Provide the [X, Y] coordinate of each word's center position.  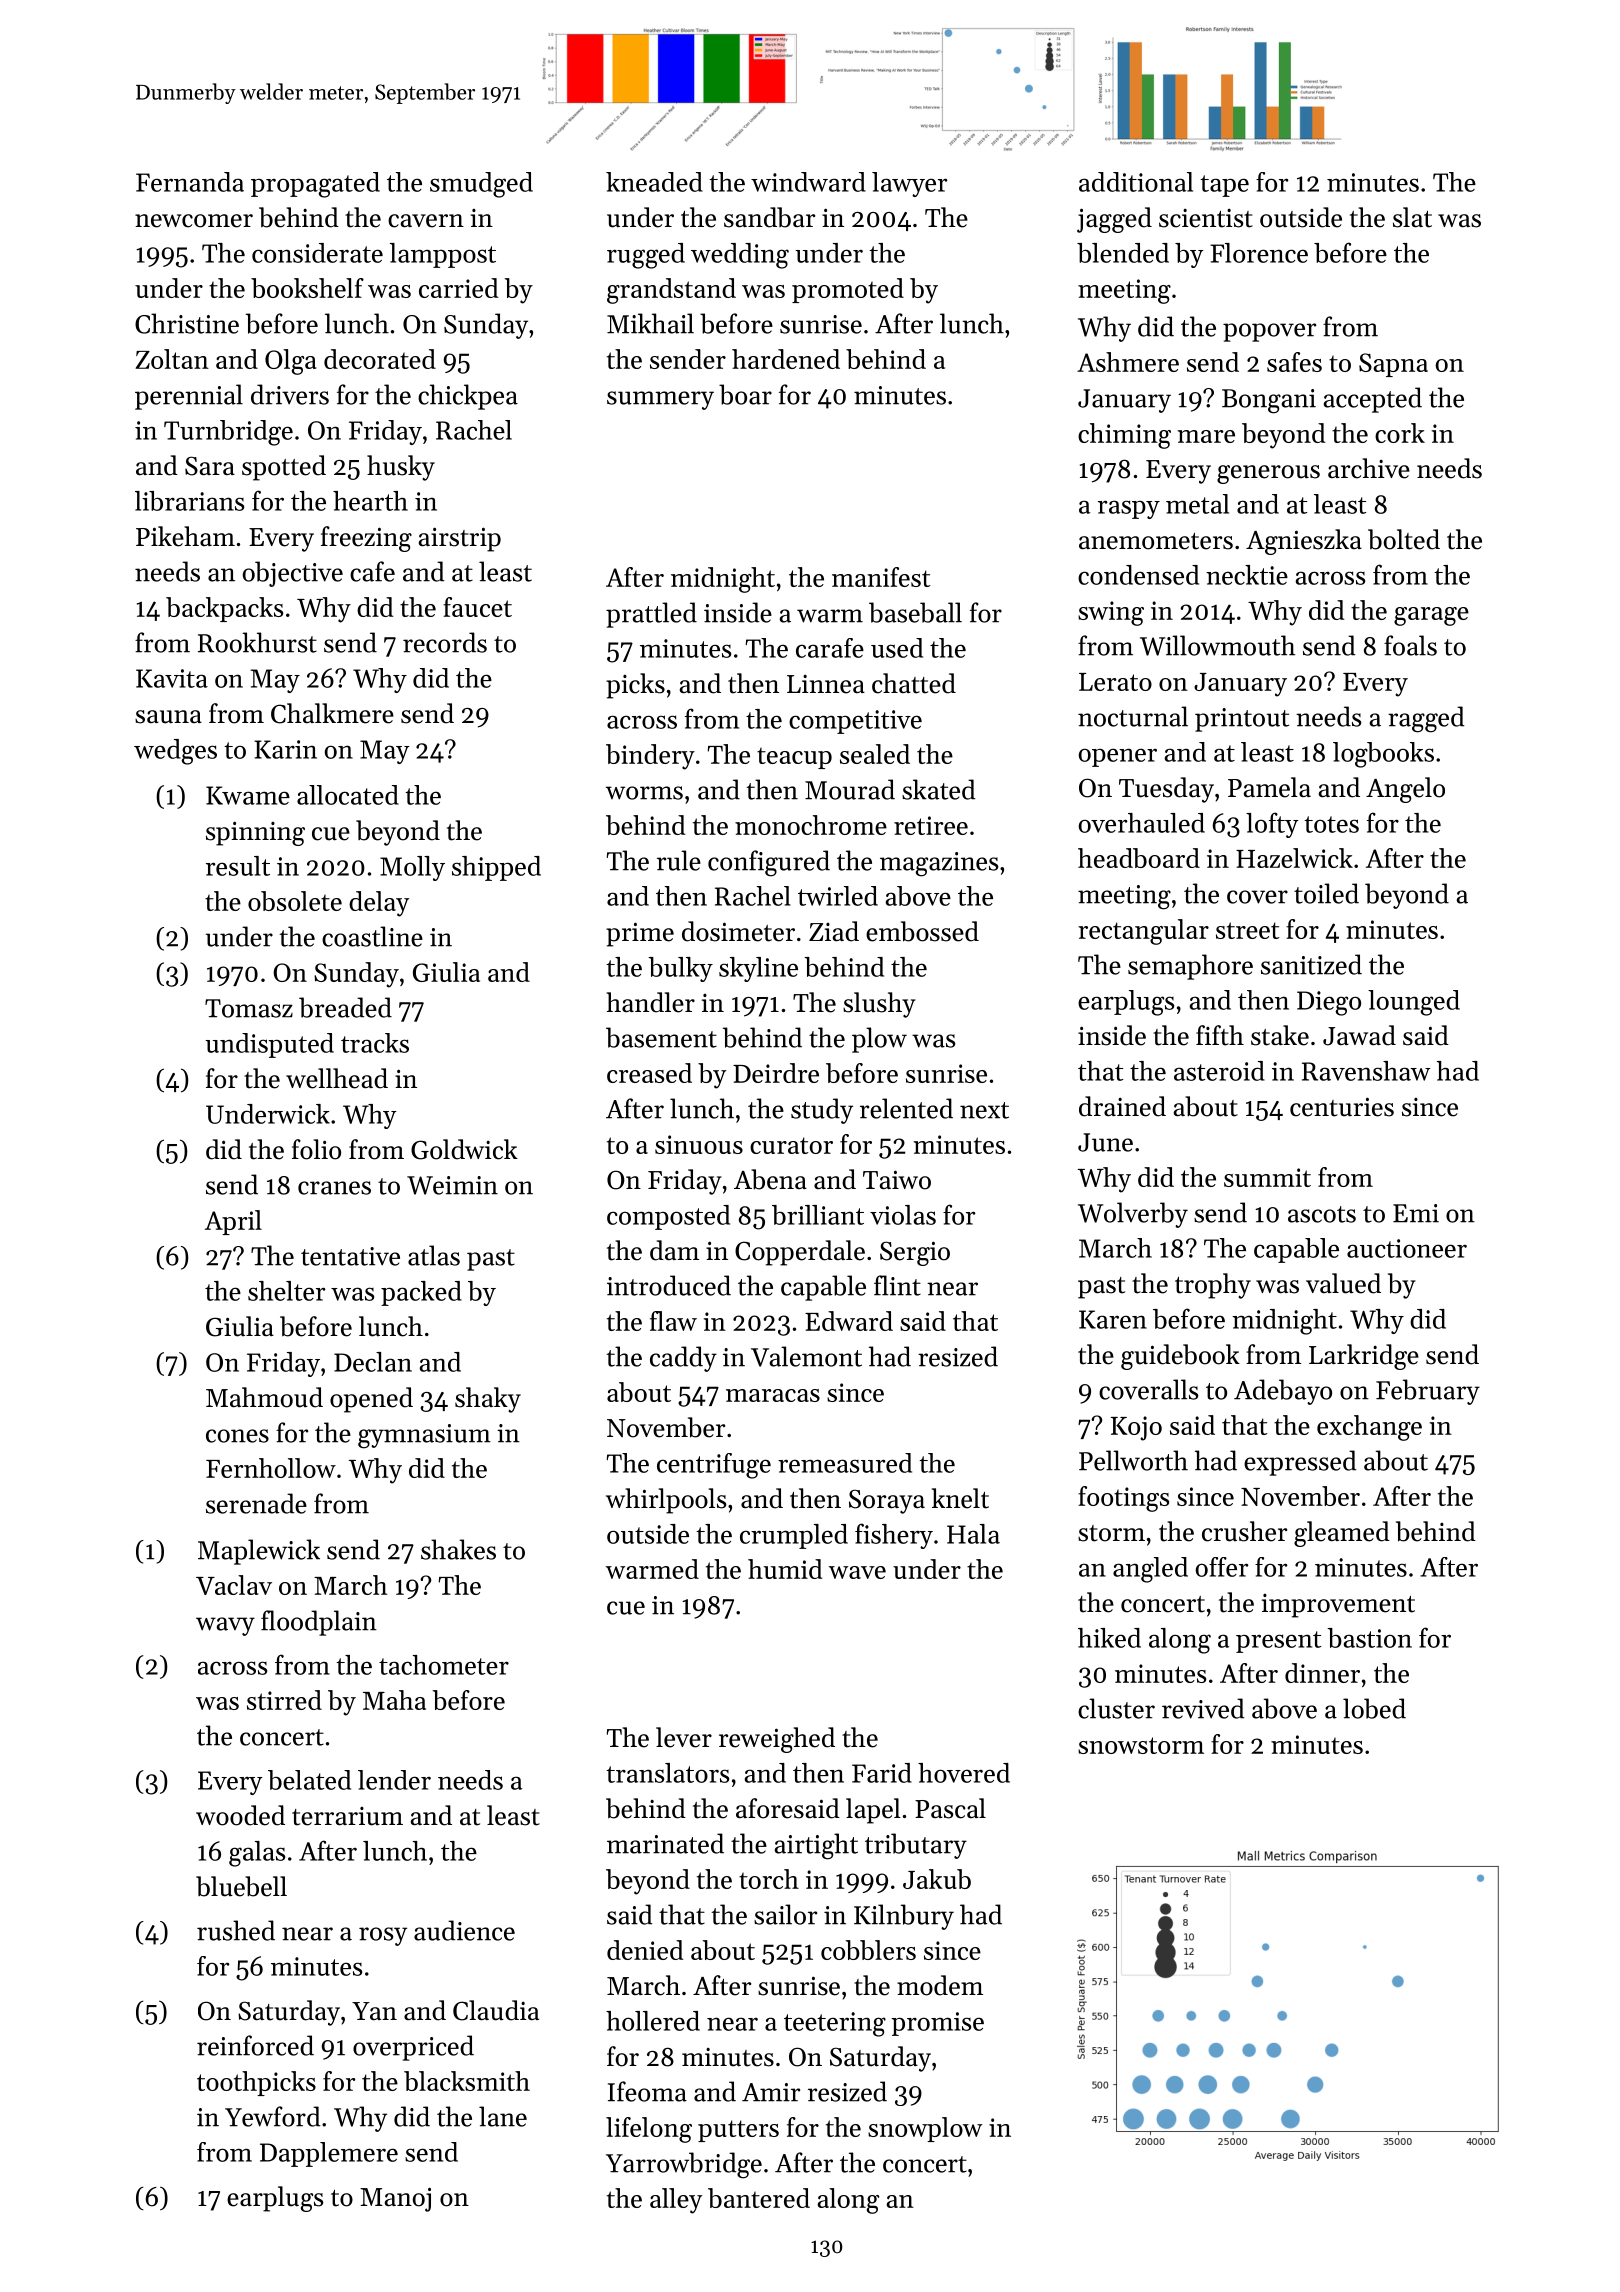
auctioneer [1407, 1248]
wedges [175, 752]
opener [1117, 757]
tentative [350, 1256]
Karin [285, 749]
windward [808, 182]
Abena [770, 1179]
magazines [939, 864]
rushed [236, 1930]
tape [1224, 186]
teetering [835, 2024]
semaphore [1190, 967]
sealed [875, 754]
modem [940, 1985]
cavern [426, 221]
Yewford [273, 2116]
